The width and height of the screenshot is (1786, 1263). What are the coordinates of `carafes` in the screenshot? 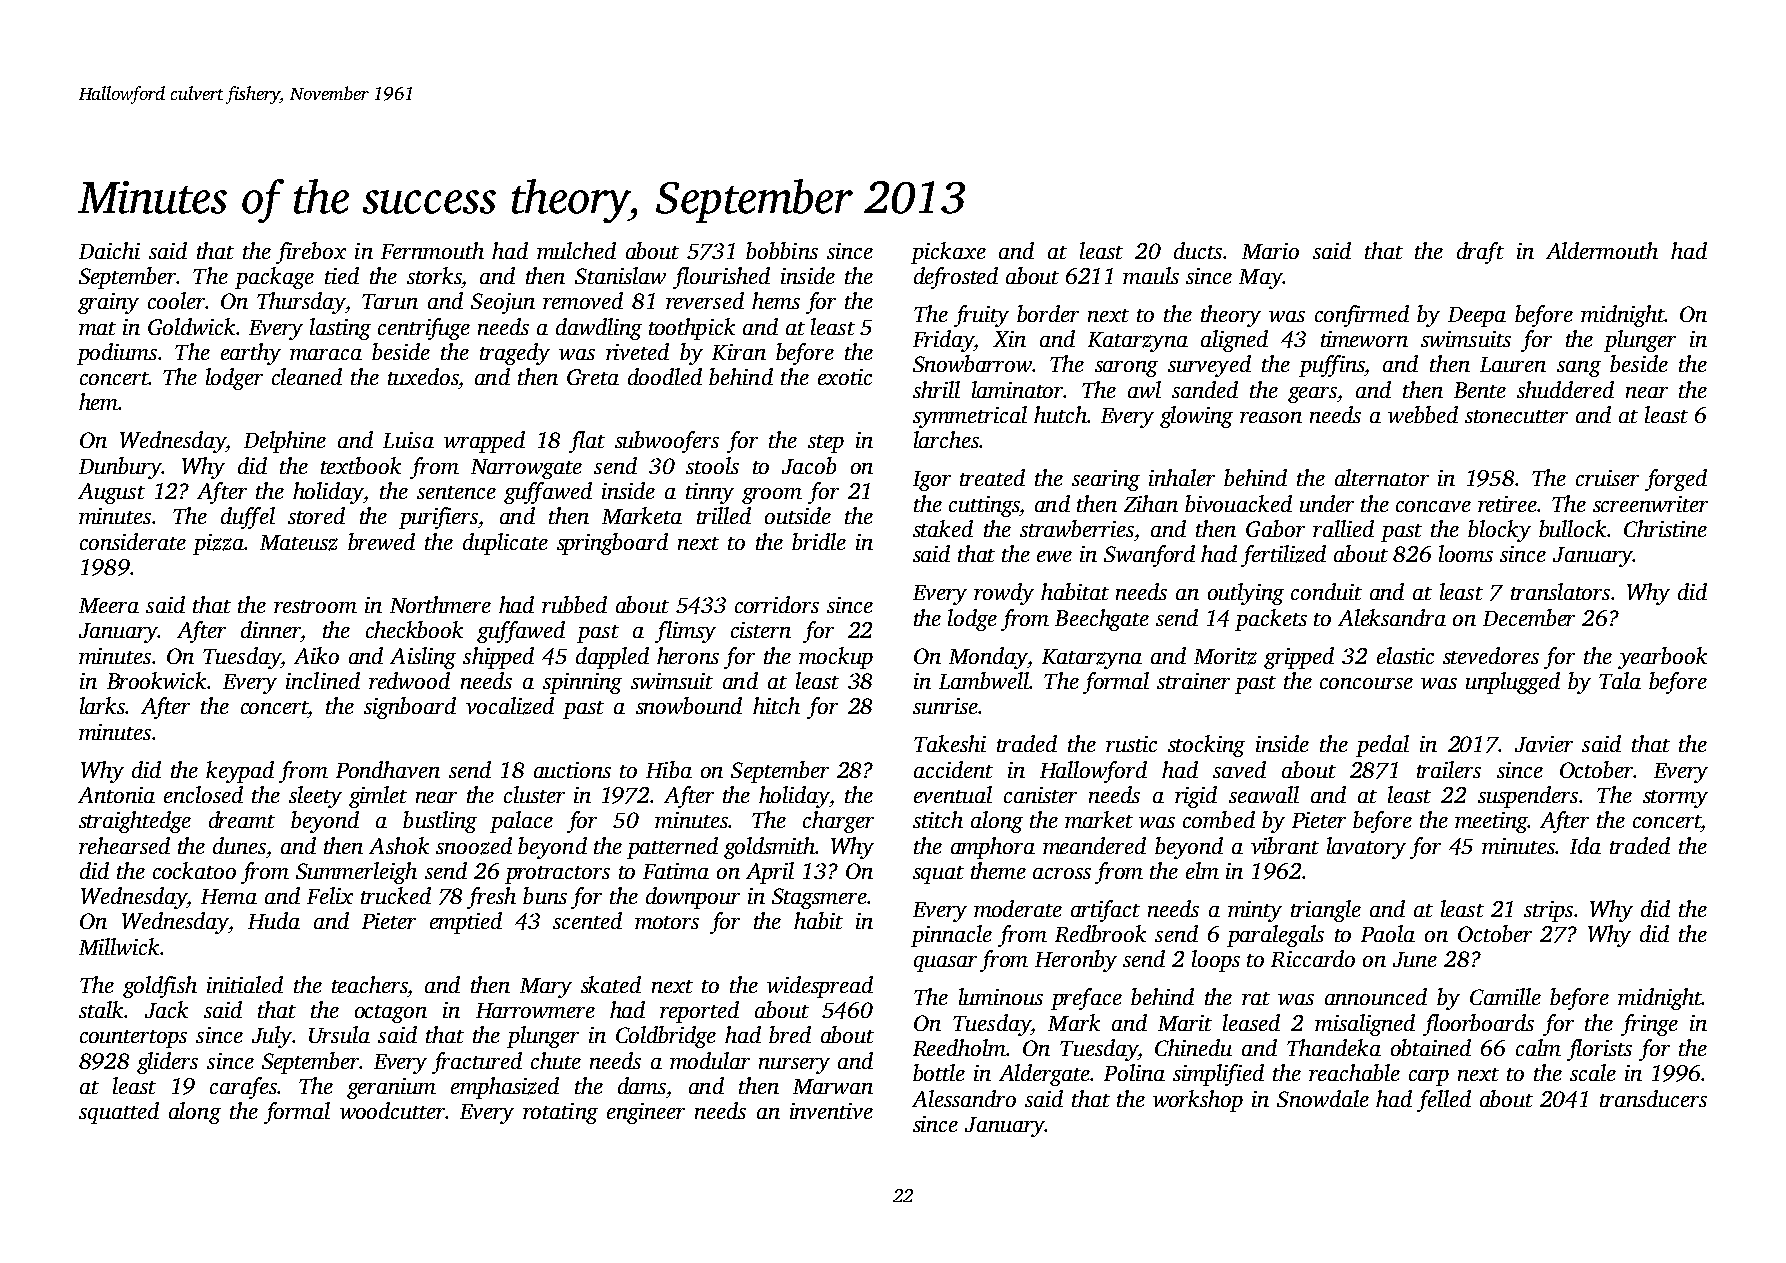 It's located at (243, 1088).
